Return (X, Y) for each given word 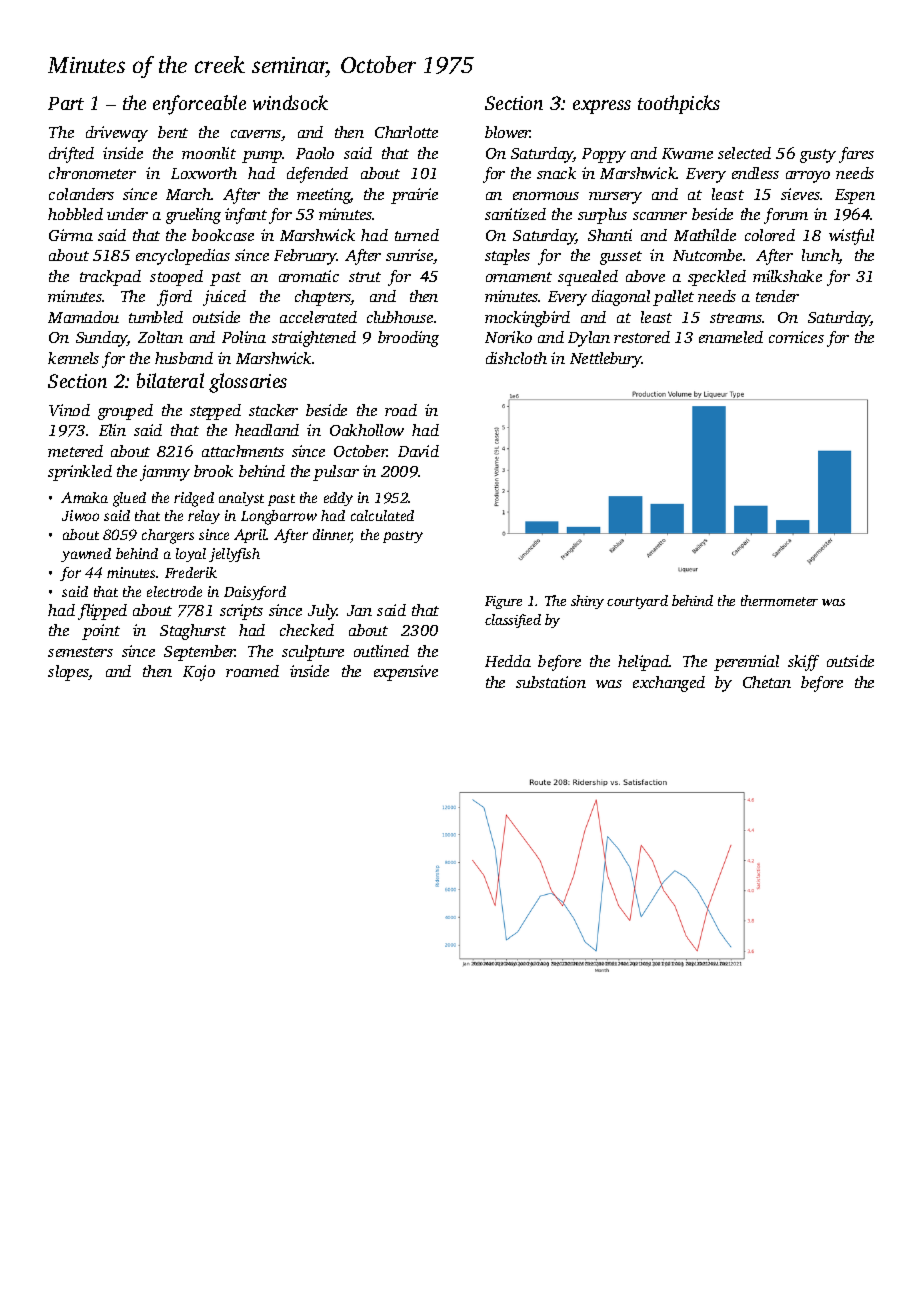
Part (66, 103)
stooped (176, 278)
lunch (820, 256)
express (602, 107)
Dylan (589, 339)
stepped (215, 412)
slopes (68, 673)
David (418, 451)
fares (856, 155)
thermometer (779, 600)
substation (551, 682)
